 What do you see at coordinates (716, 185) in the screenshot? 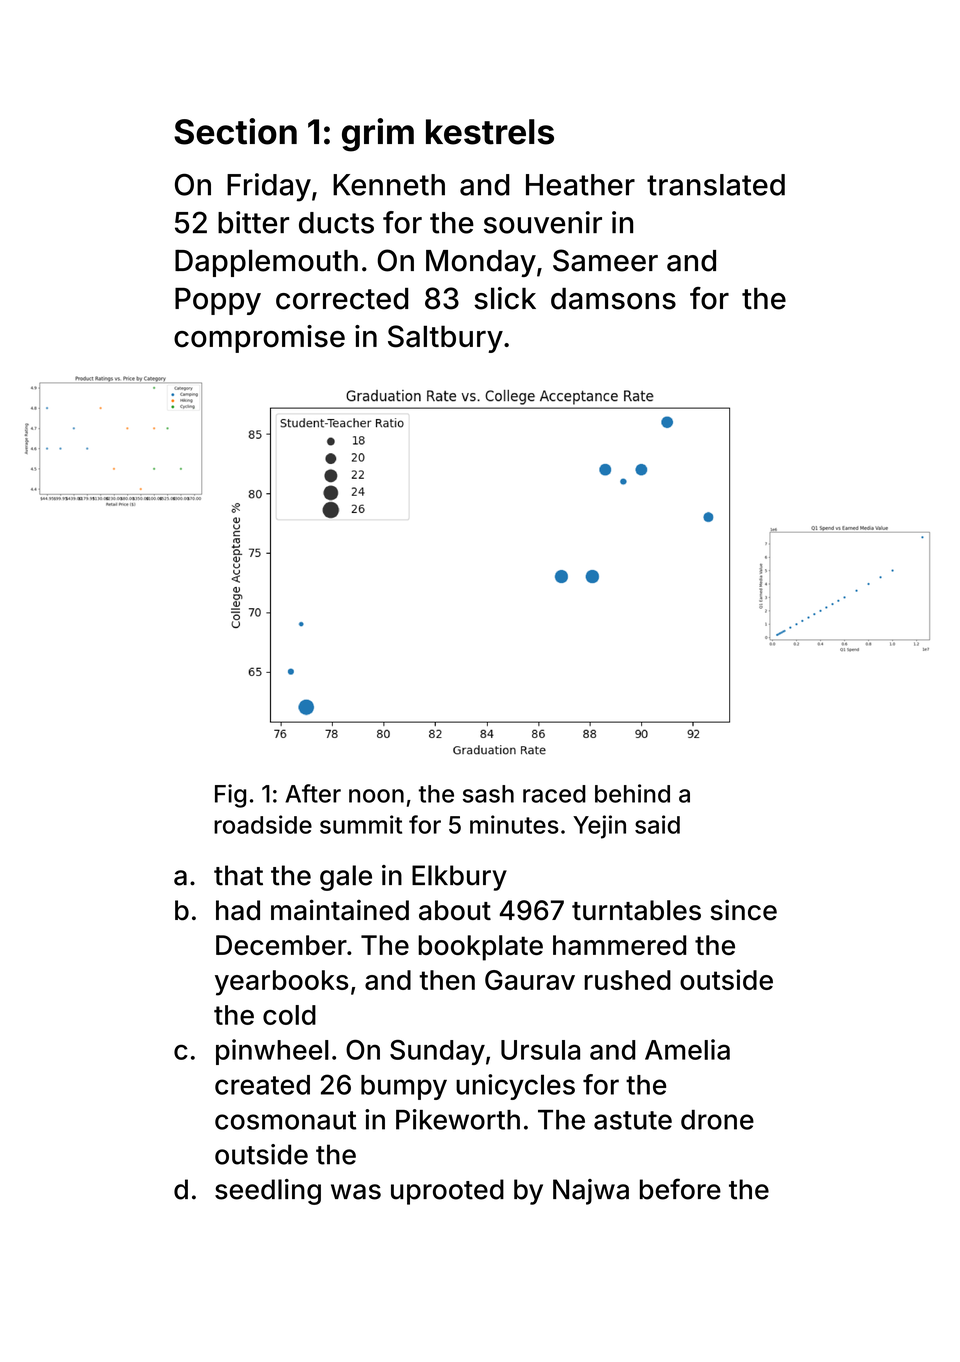
I see `translated` at bounding box center [716, 185].
